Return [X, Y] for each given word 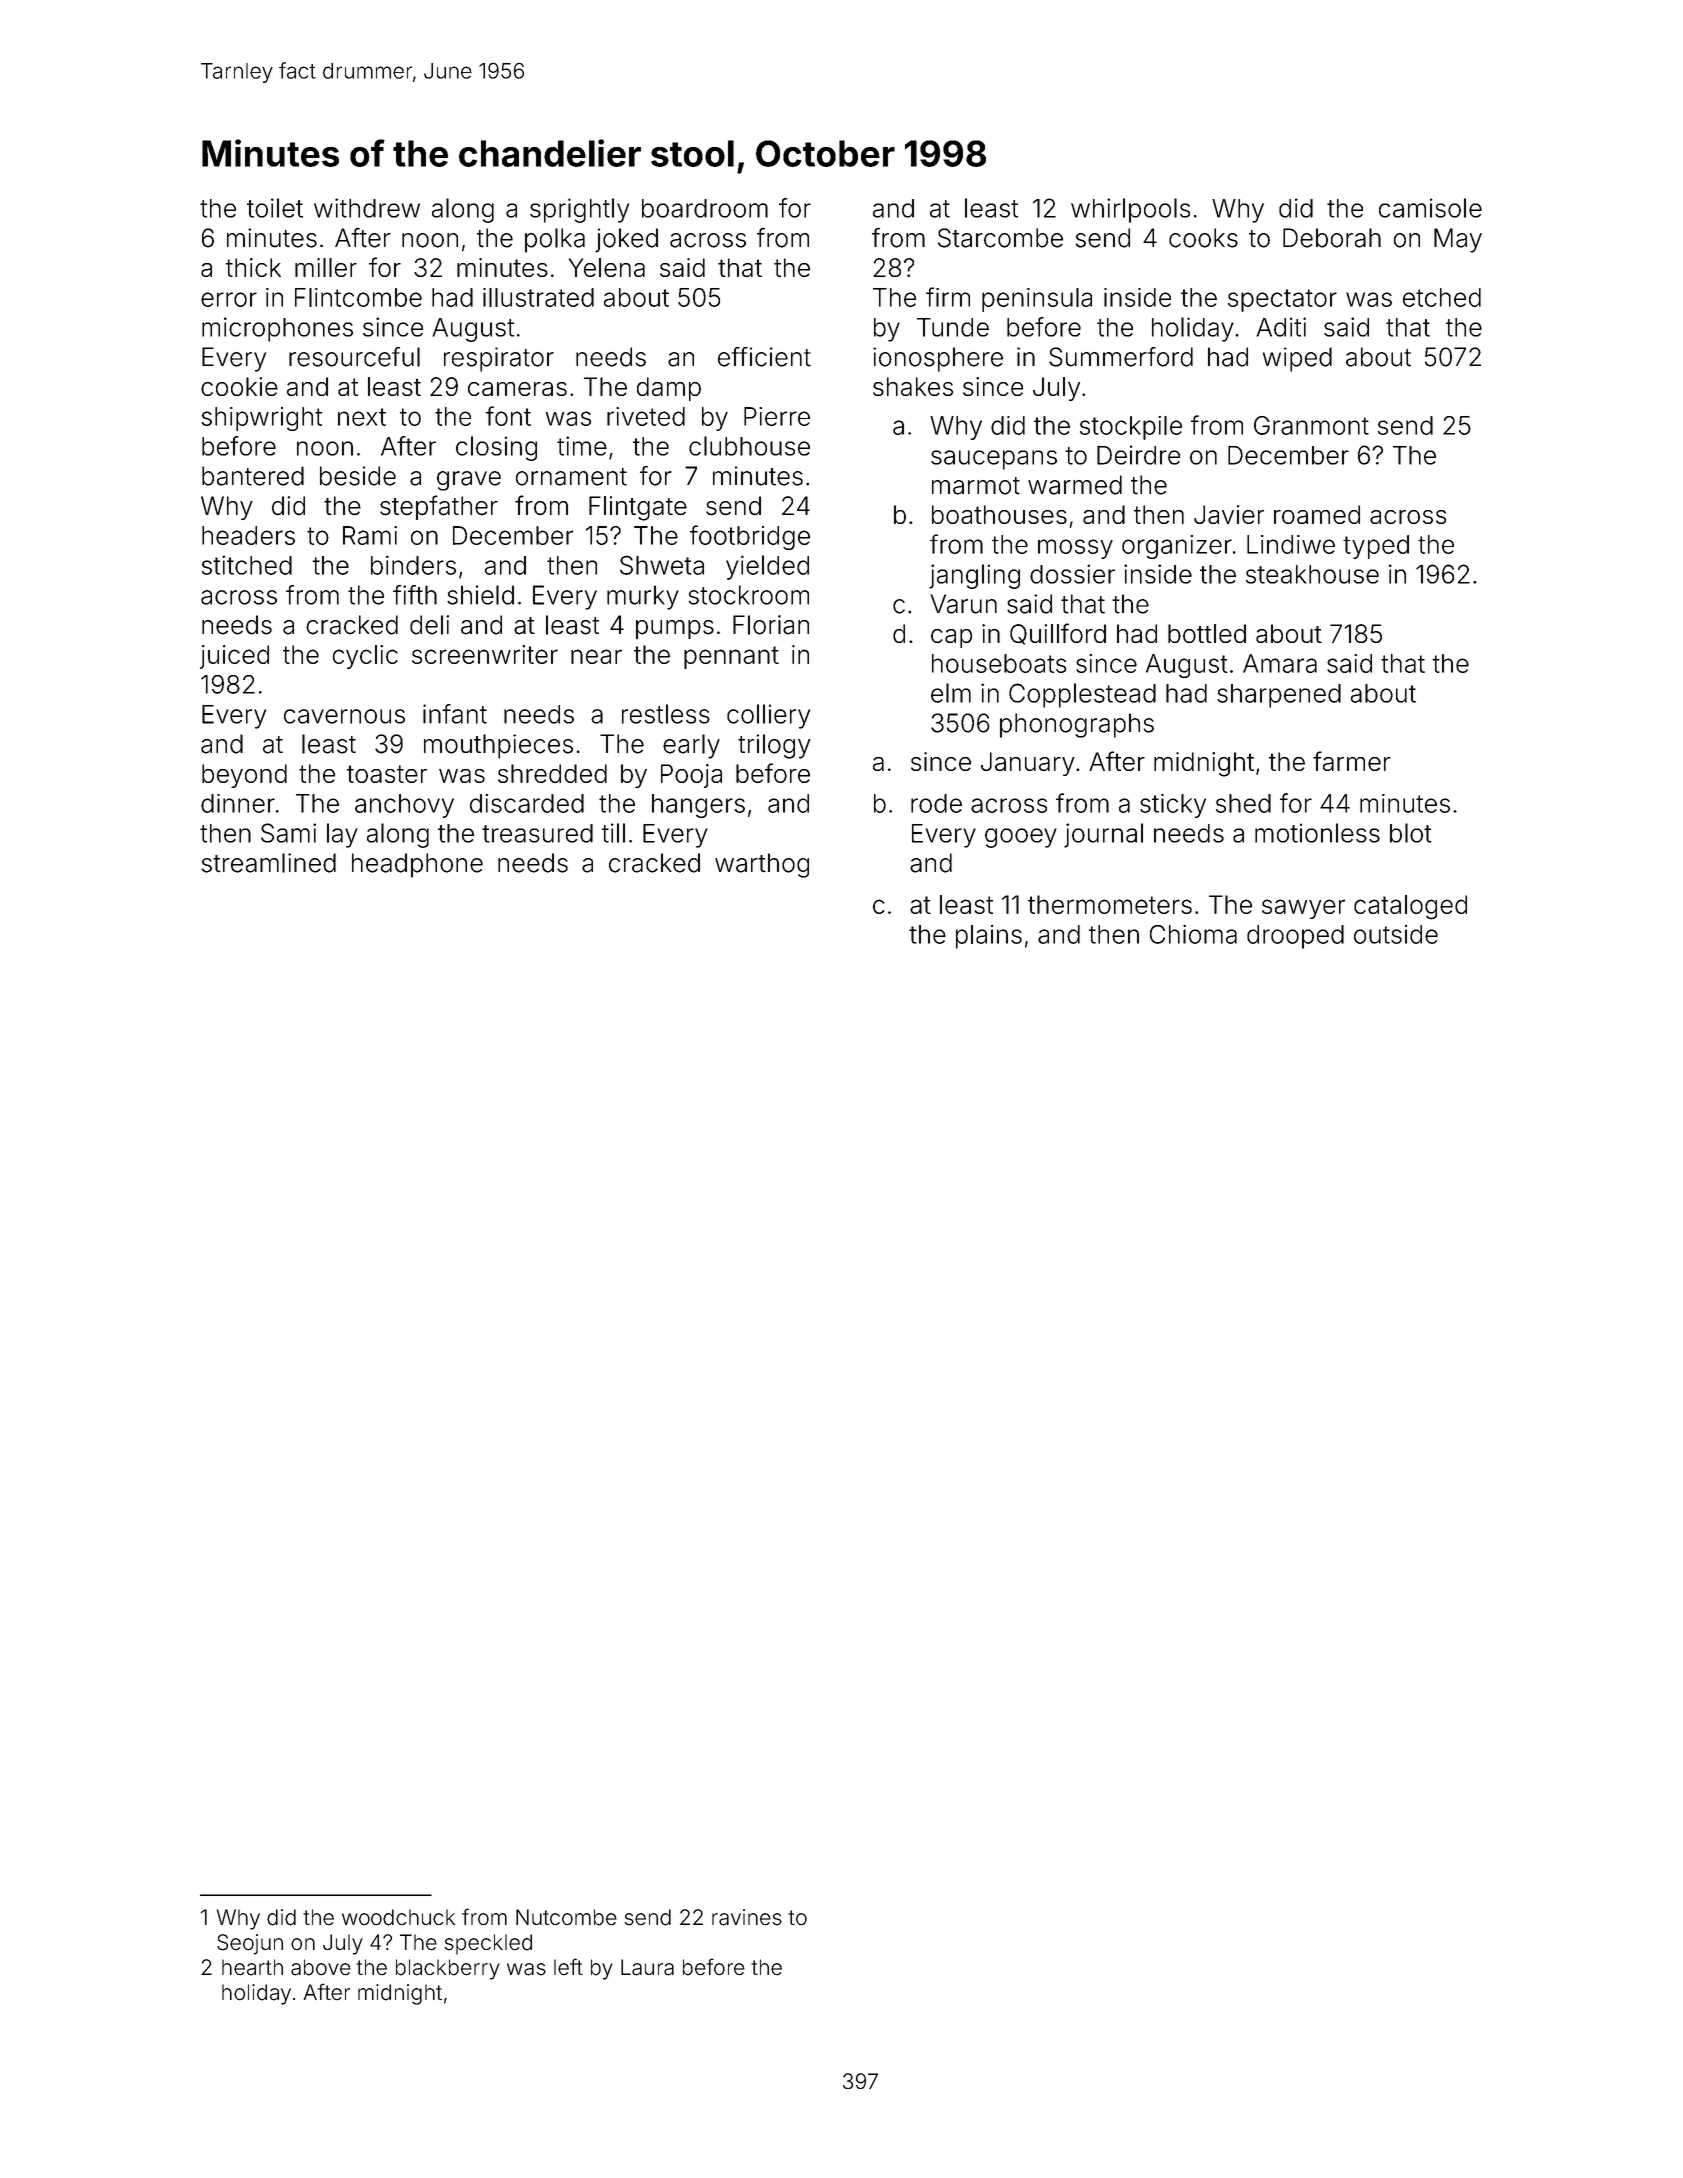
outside [1396, 934]
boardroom [705, 208]
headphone [417, 865]
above [321, 1967]
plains [989, 937]
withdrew [367, 208]
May [1458, 240]
